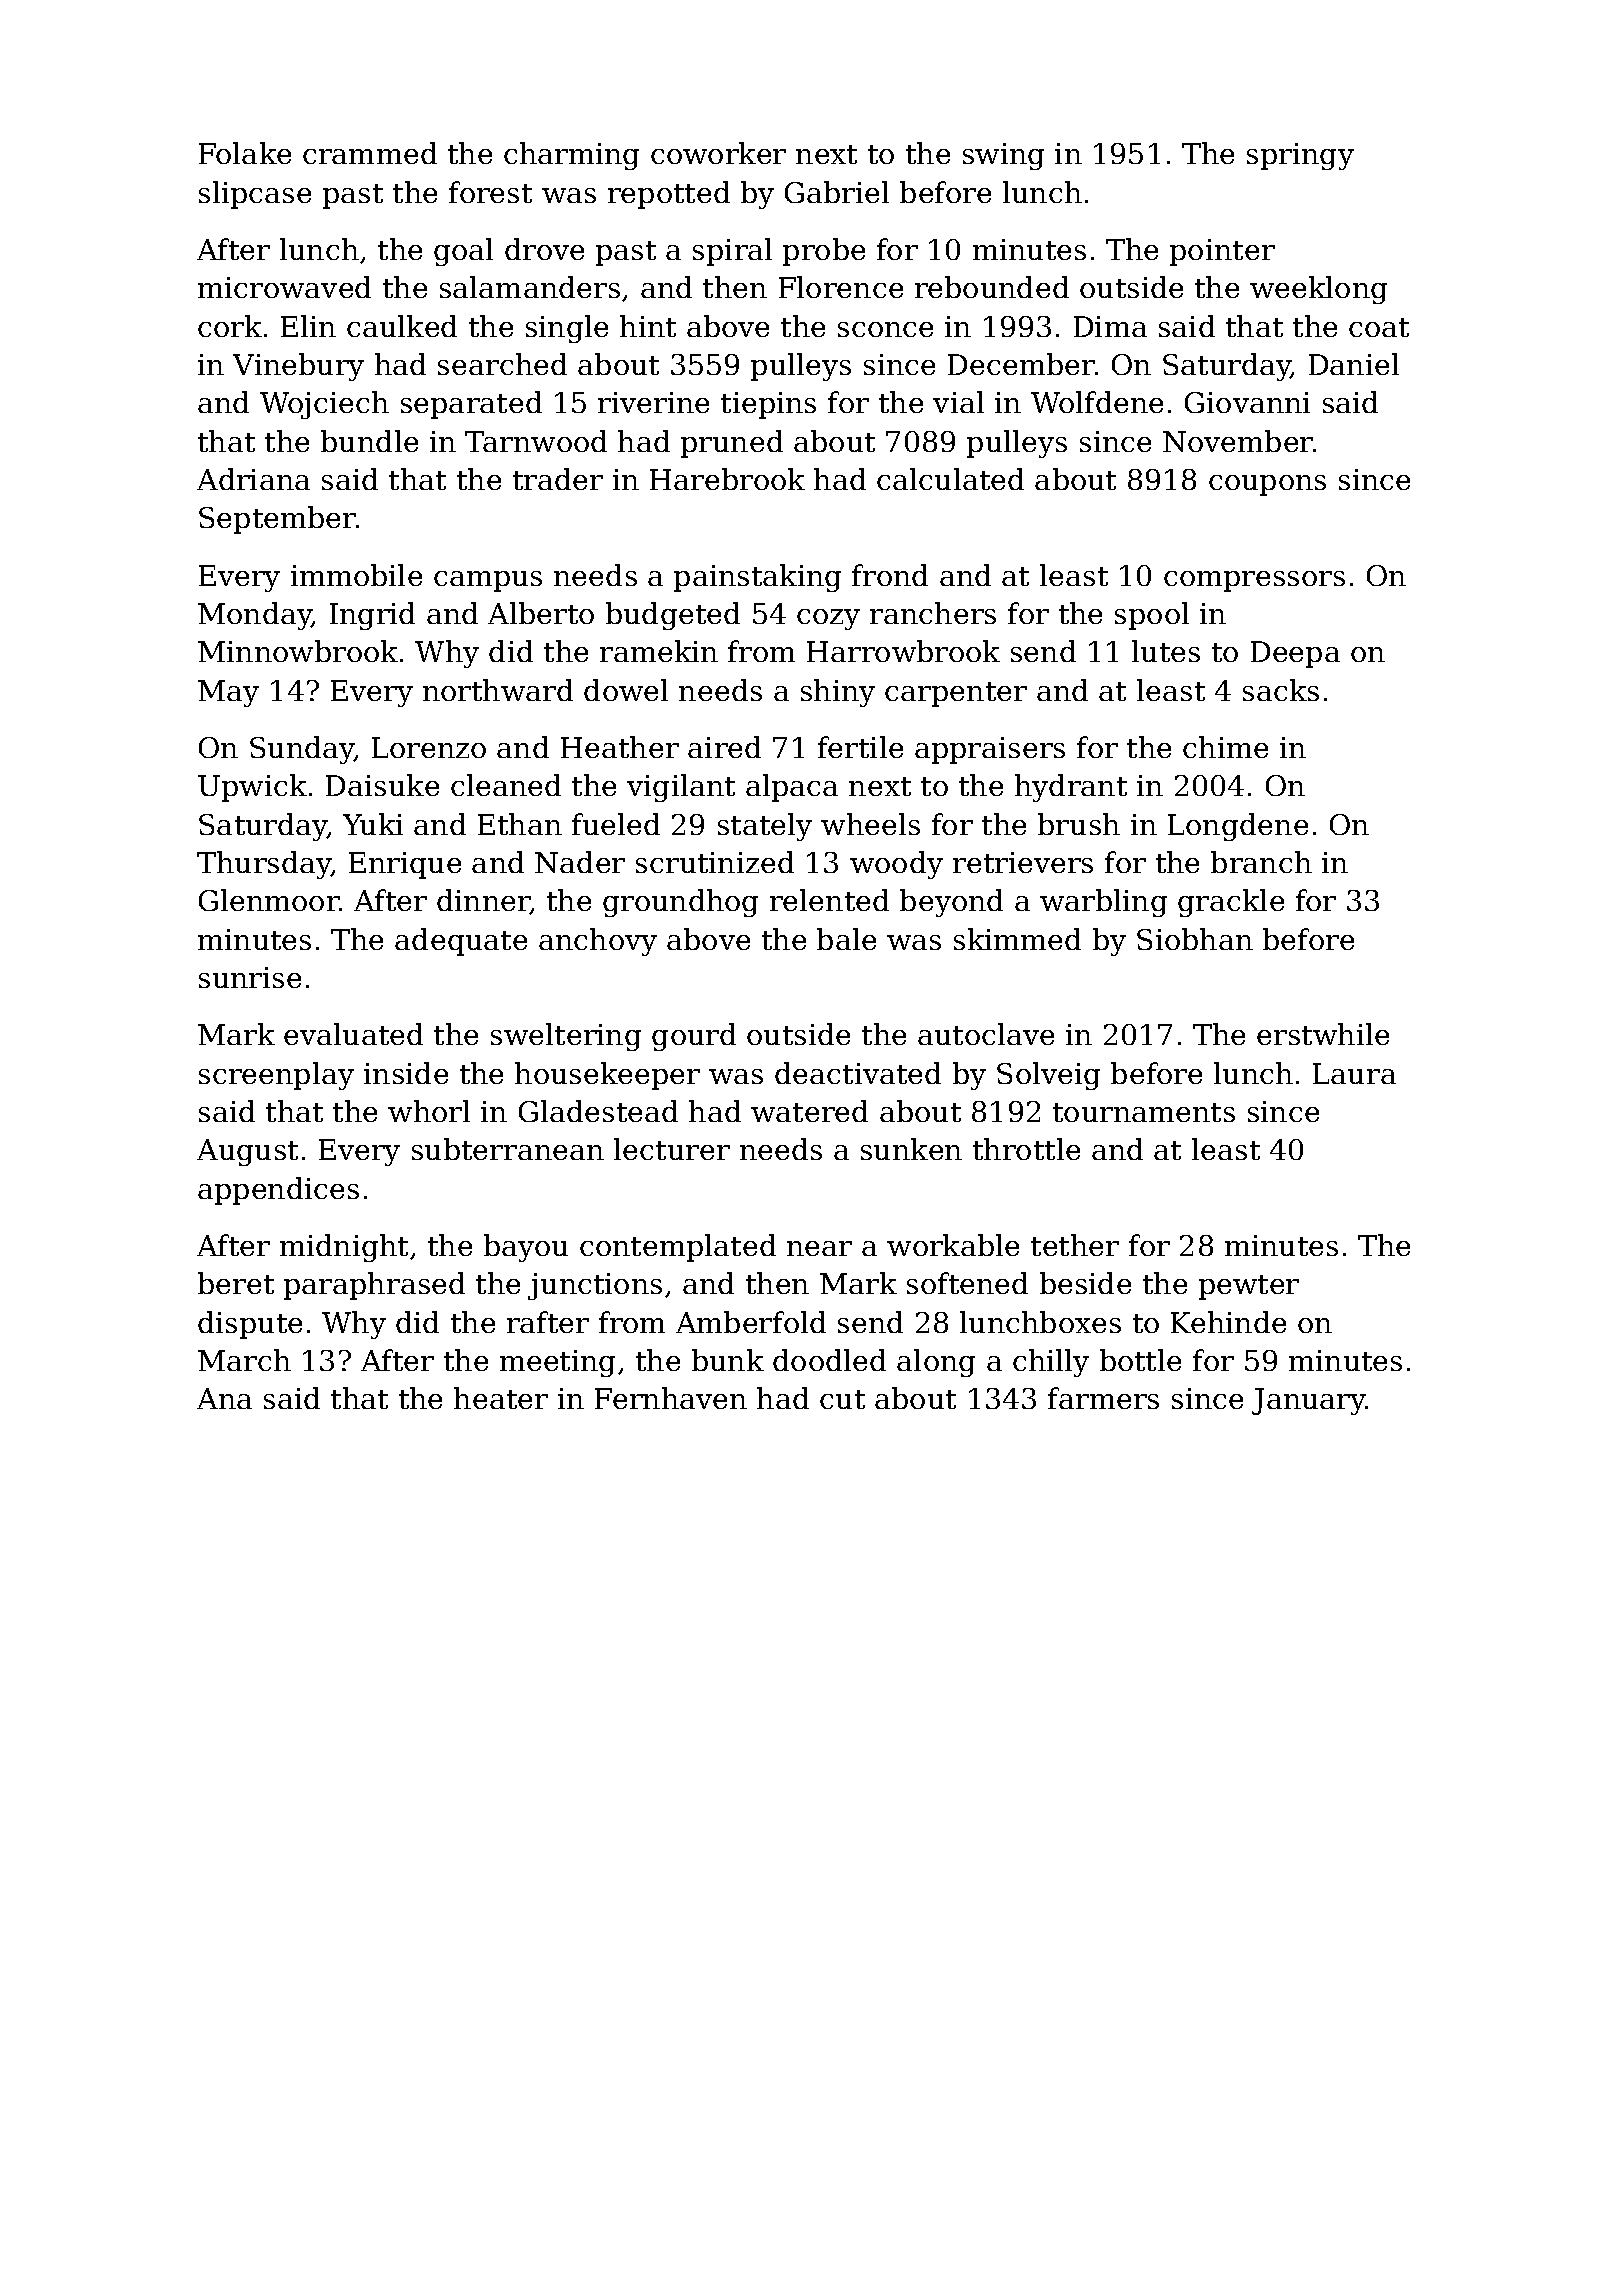  Describe the element at coordinates (298, 651) in the screenshot. I see `Minnowbrook` at that location.
